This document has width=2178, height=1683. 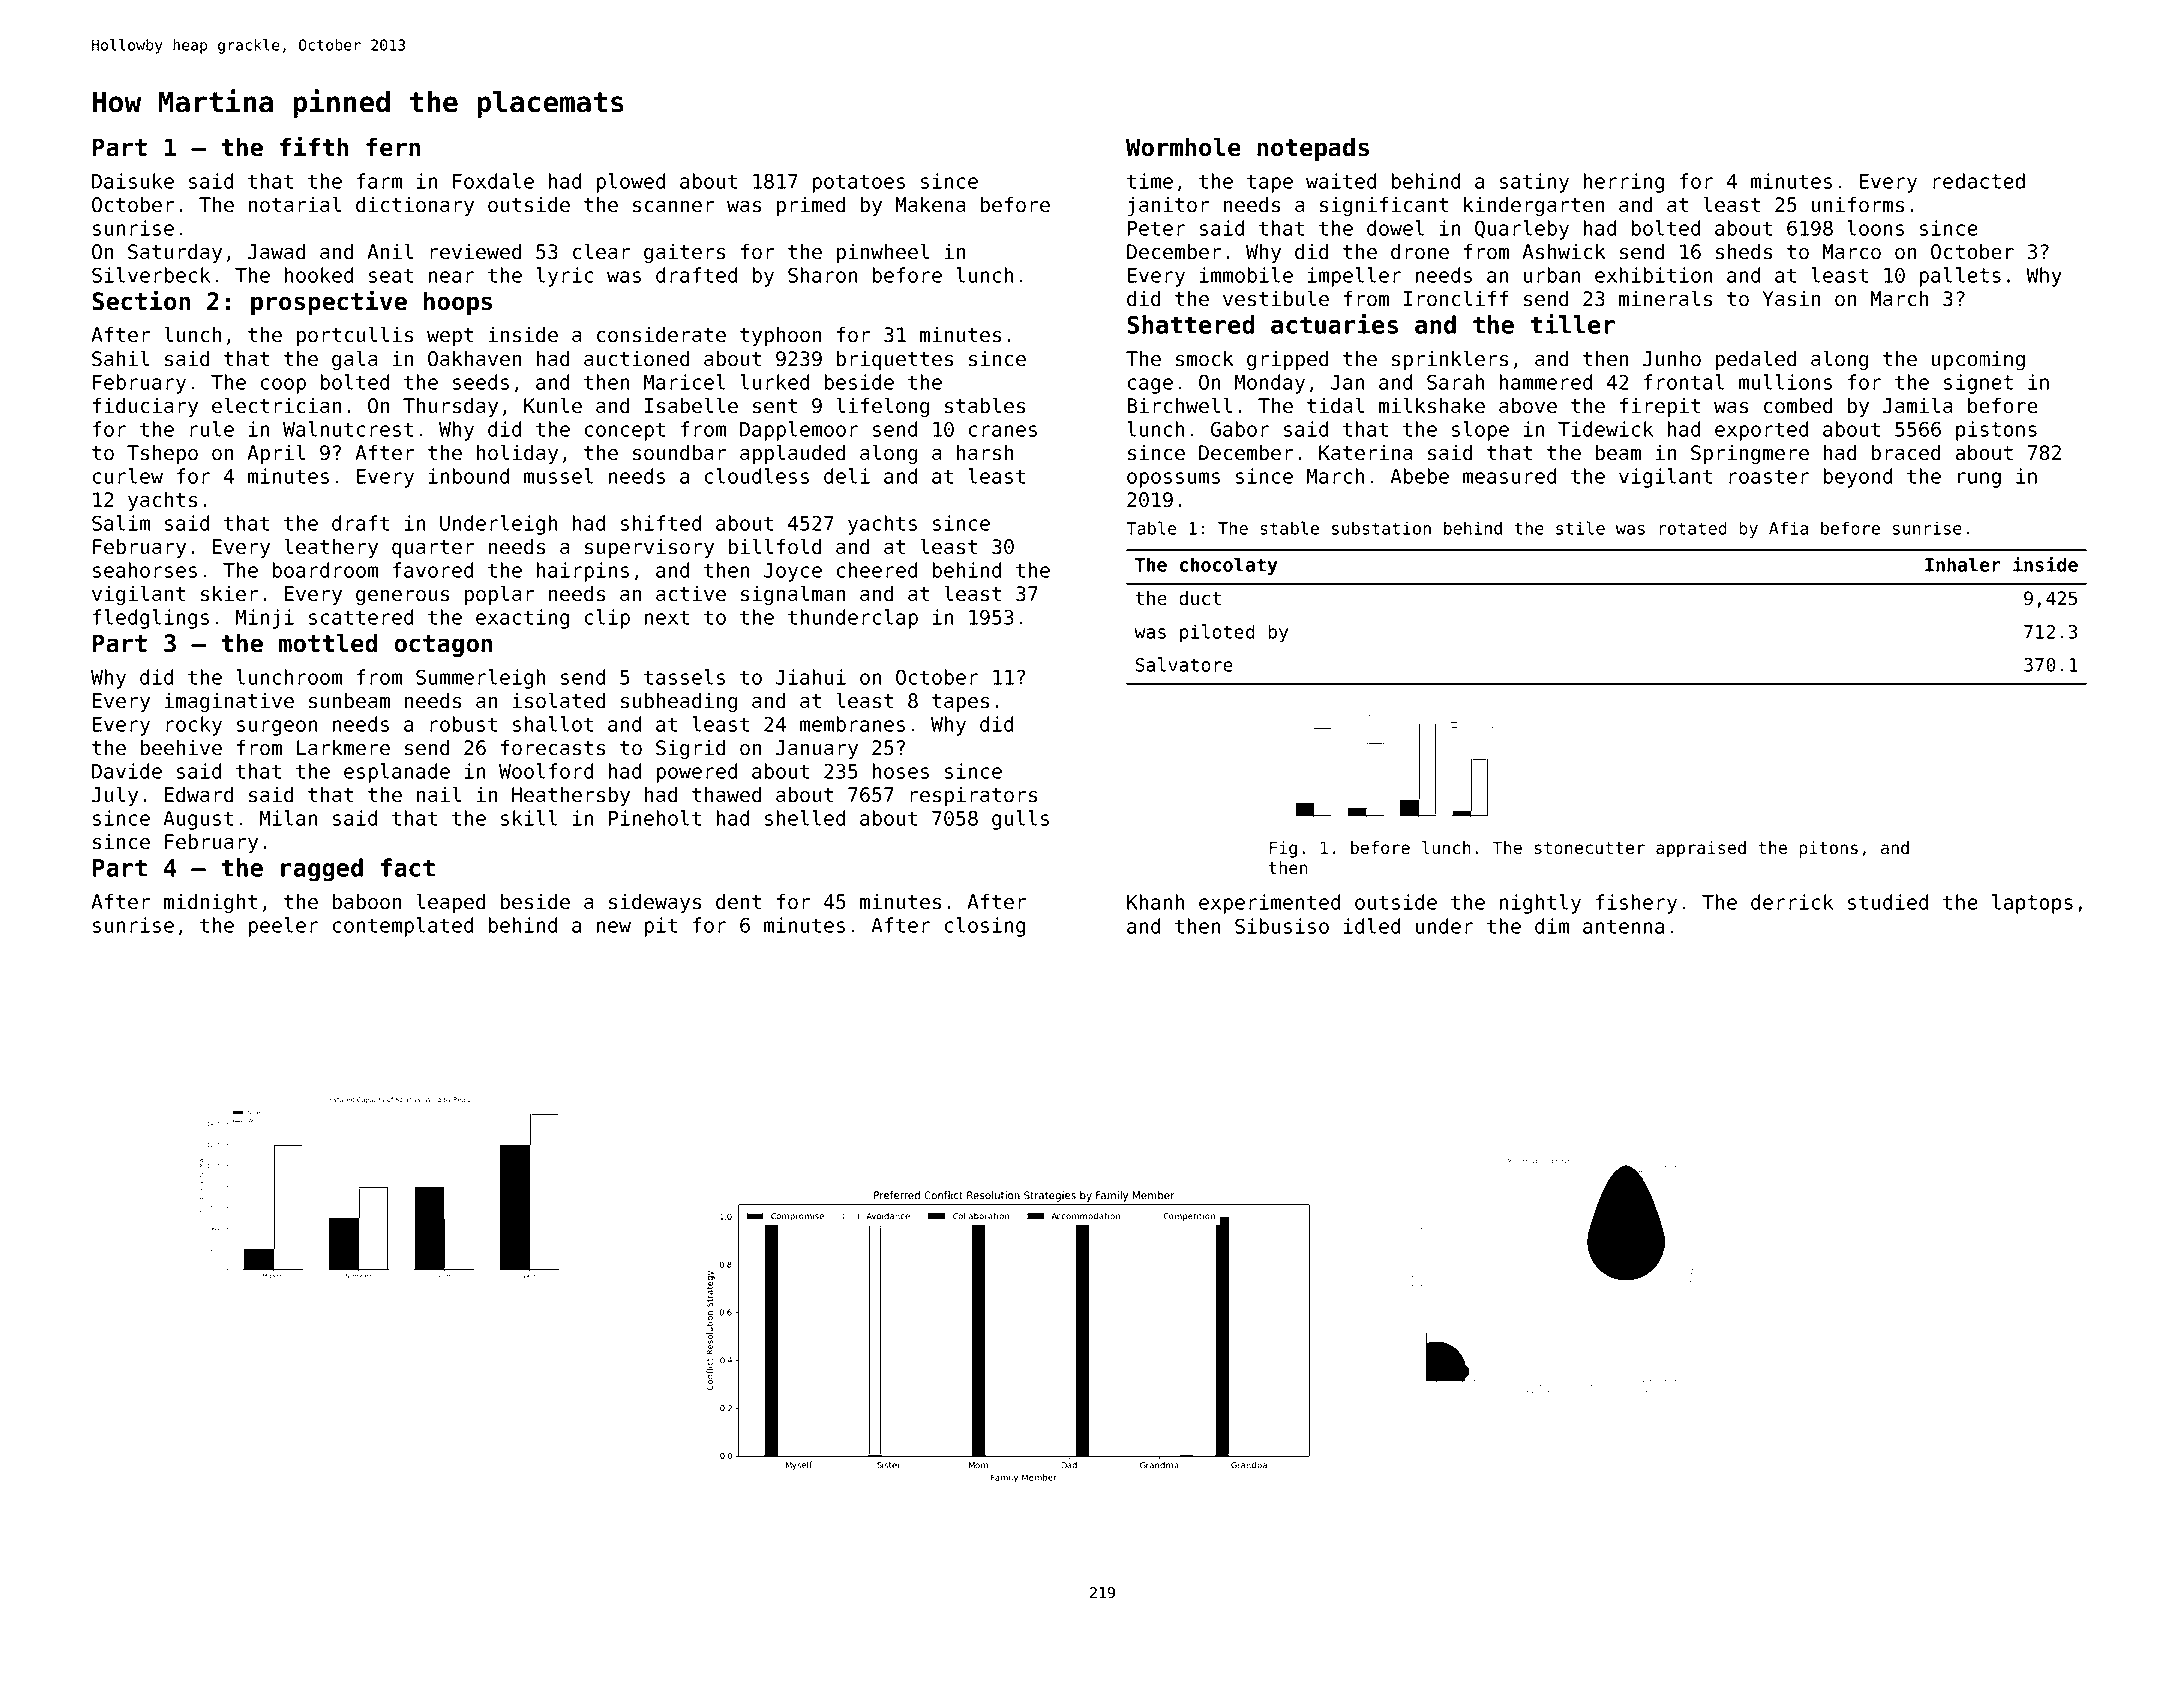 What do you see at coordinates (393, 147) in the document?
I see `fern` at bounding box center [393, 147].
